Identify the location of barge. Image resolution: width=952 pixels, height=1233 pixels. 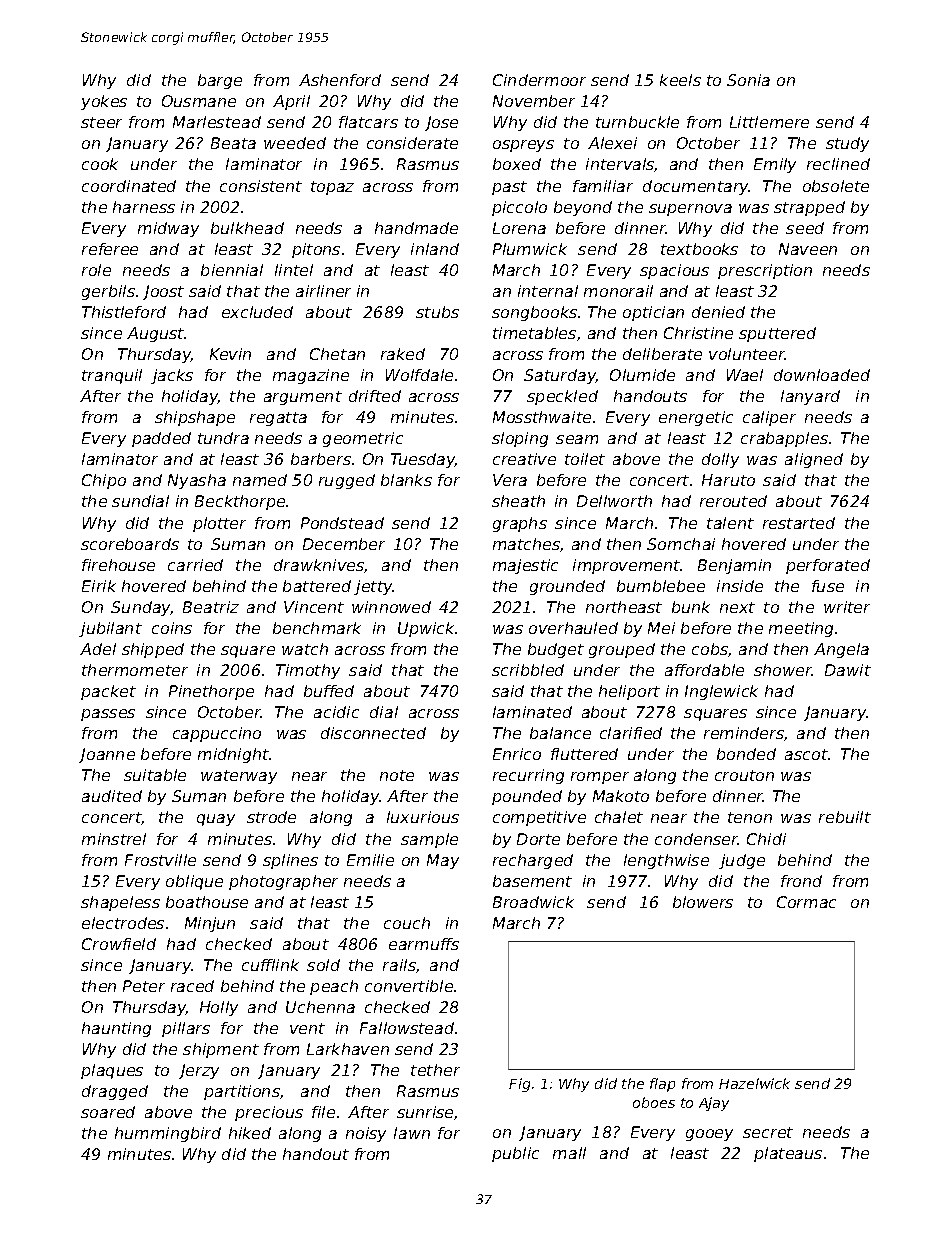
(220, 81).
